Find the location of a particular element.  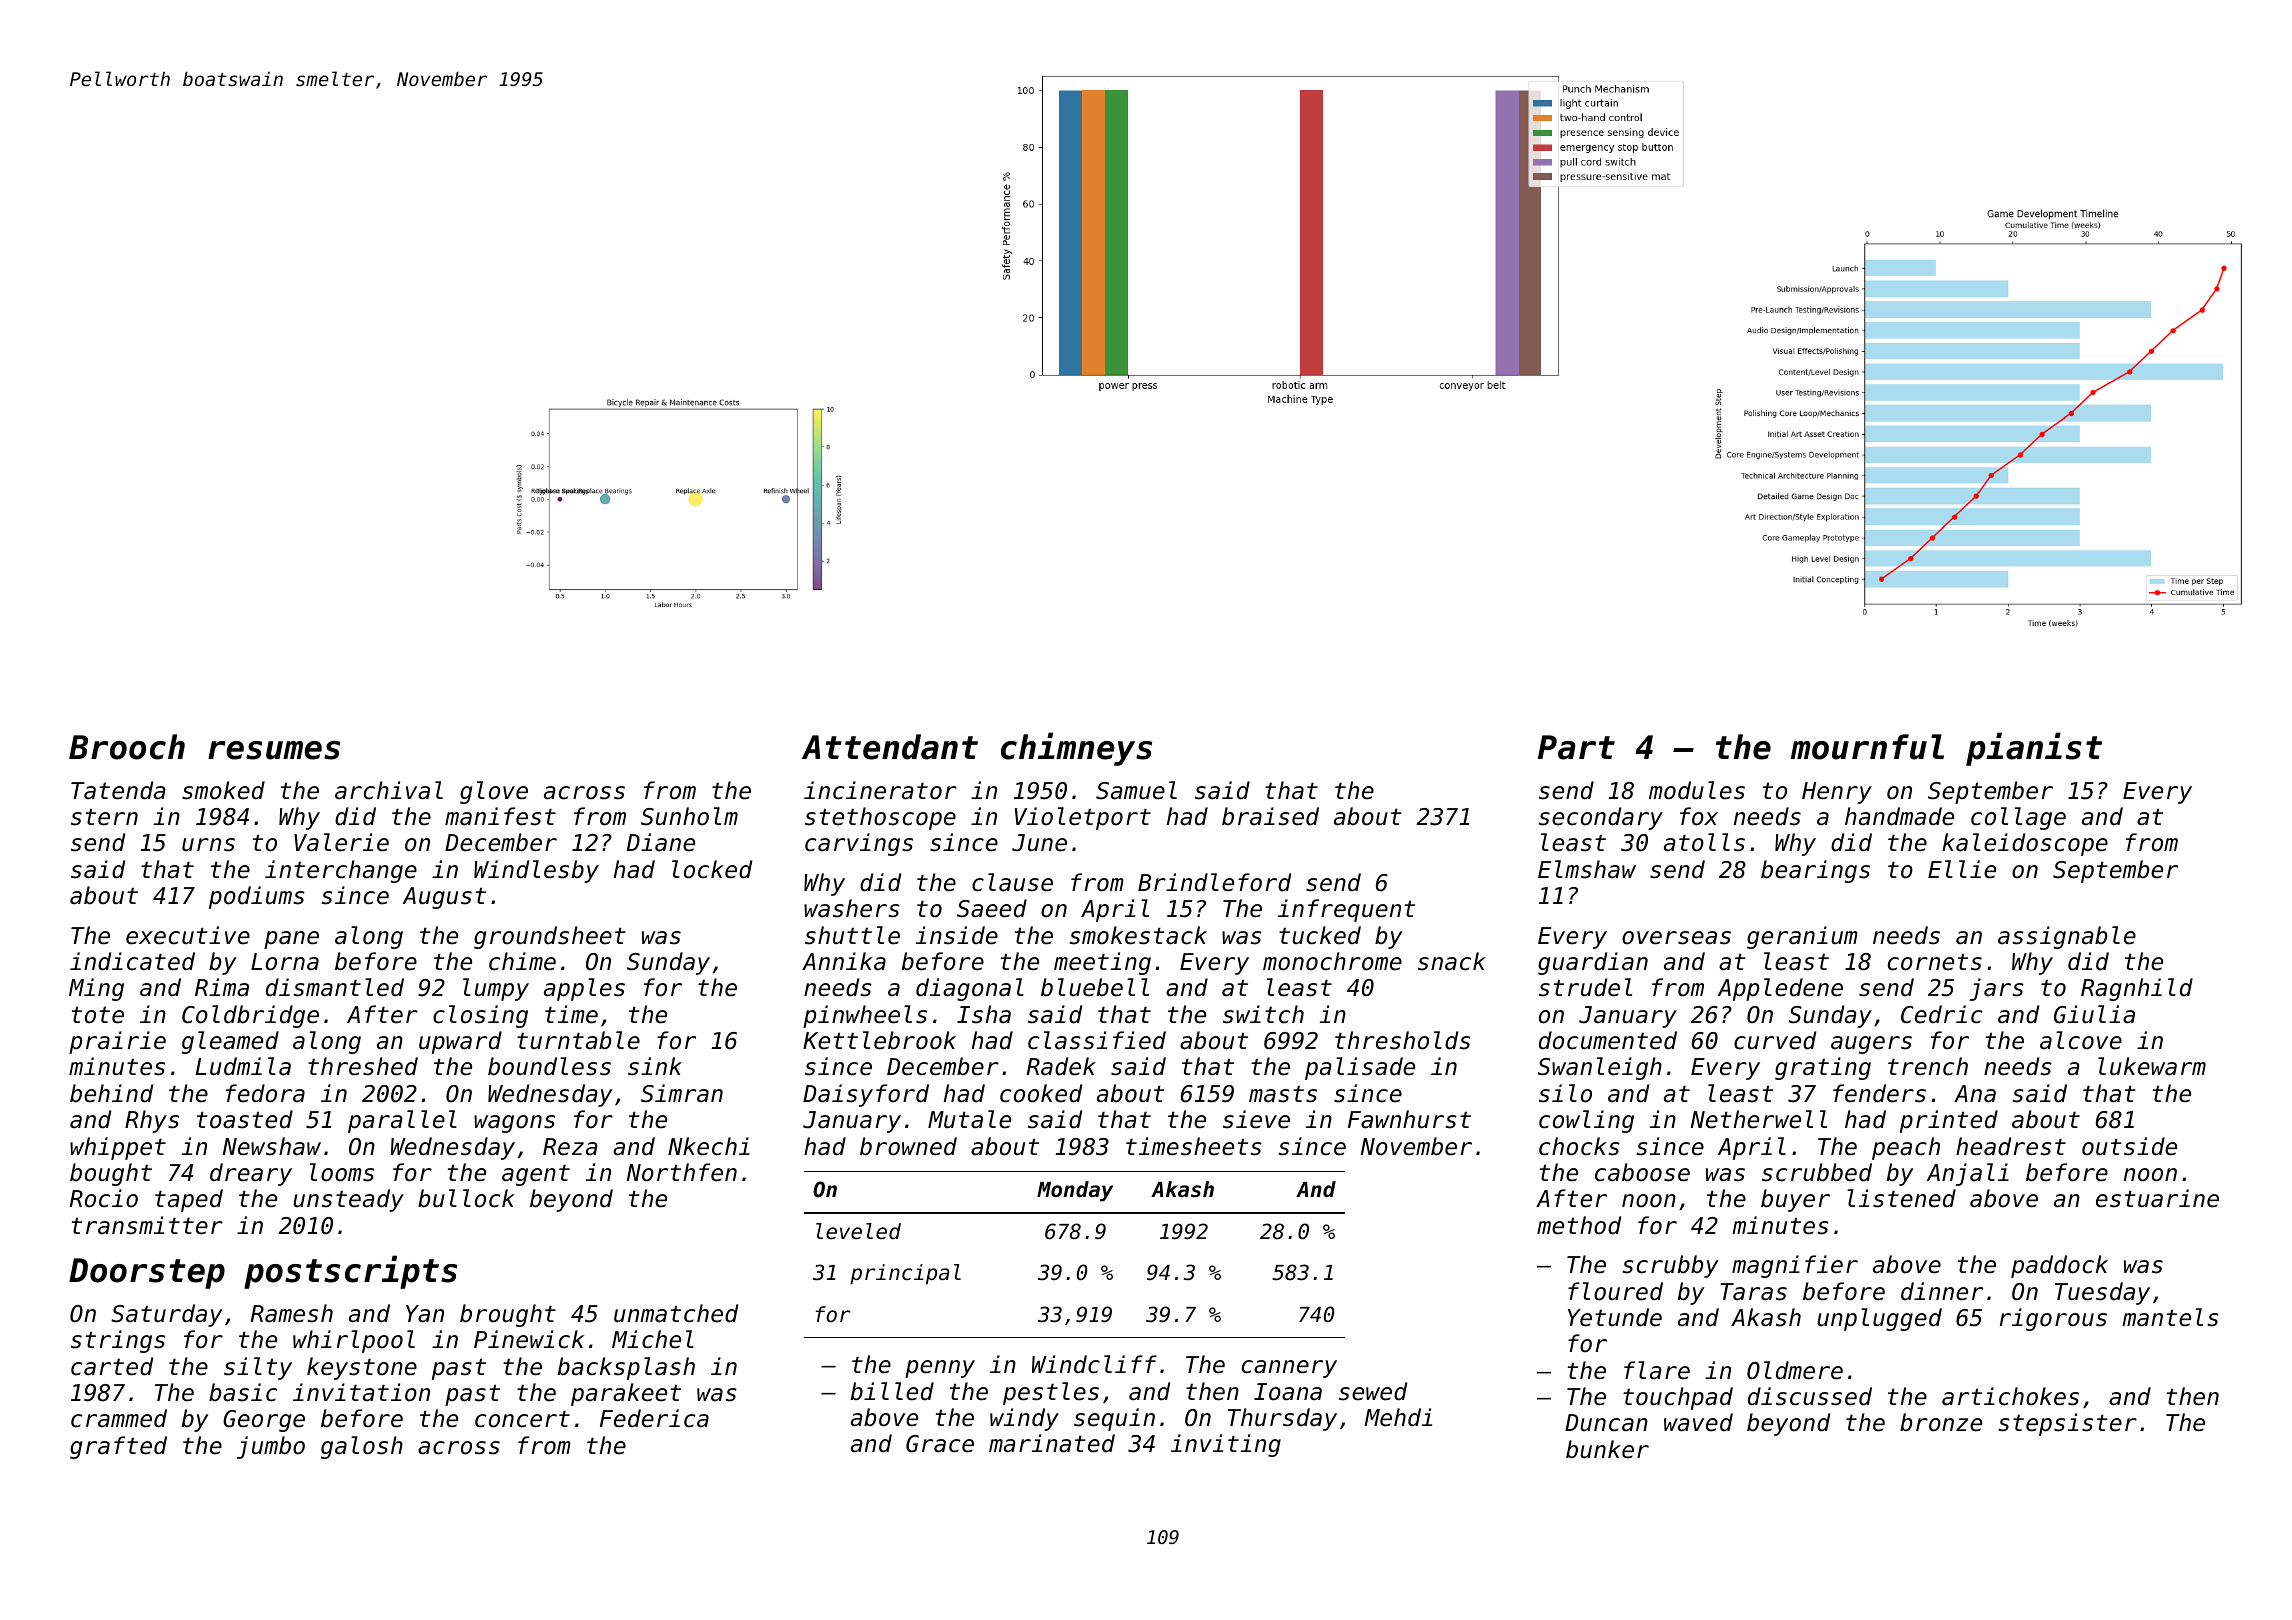

principal is located at coordinates (905, 1274).
